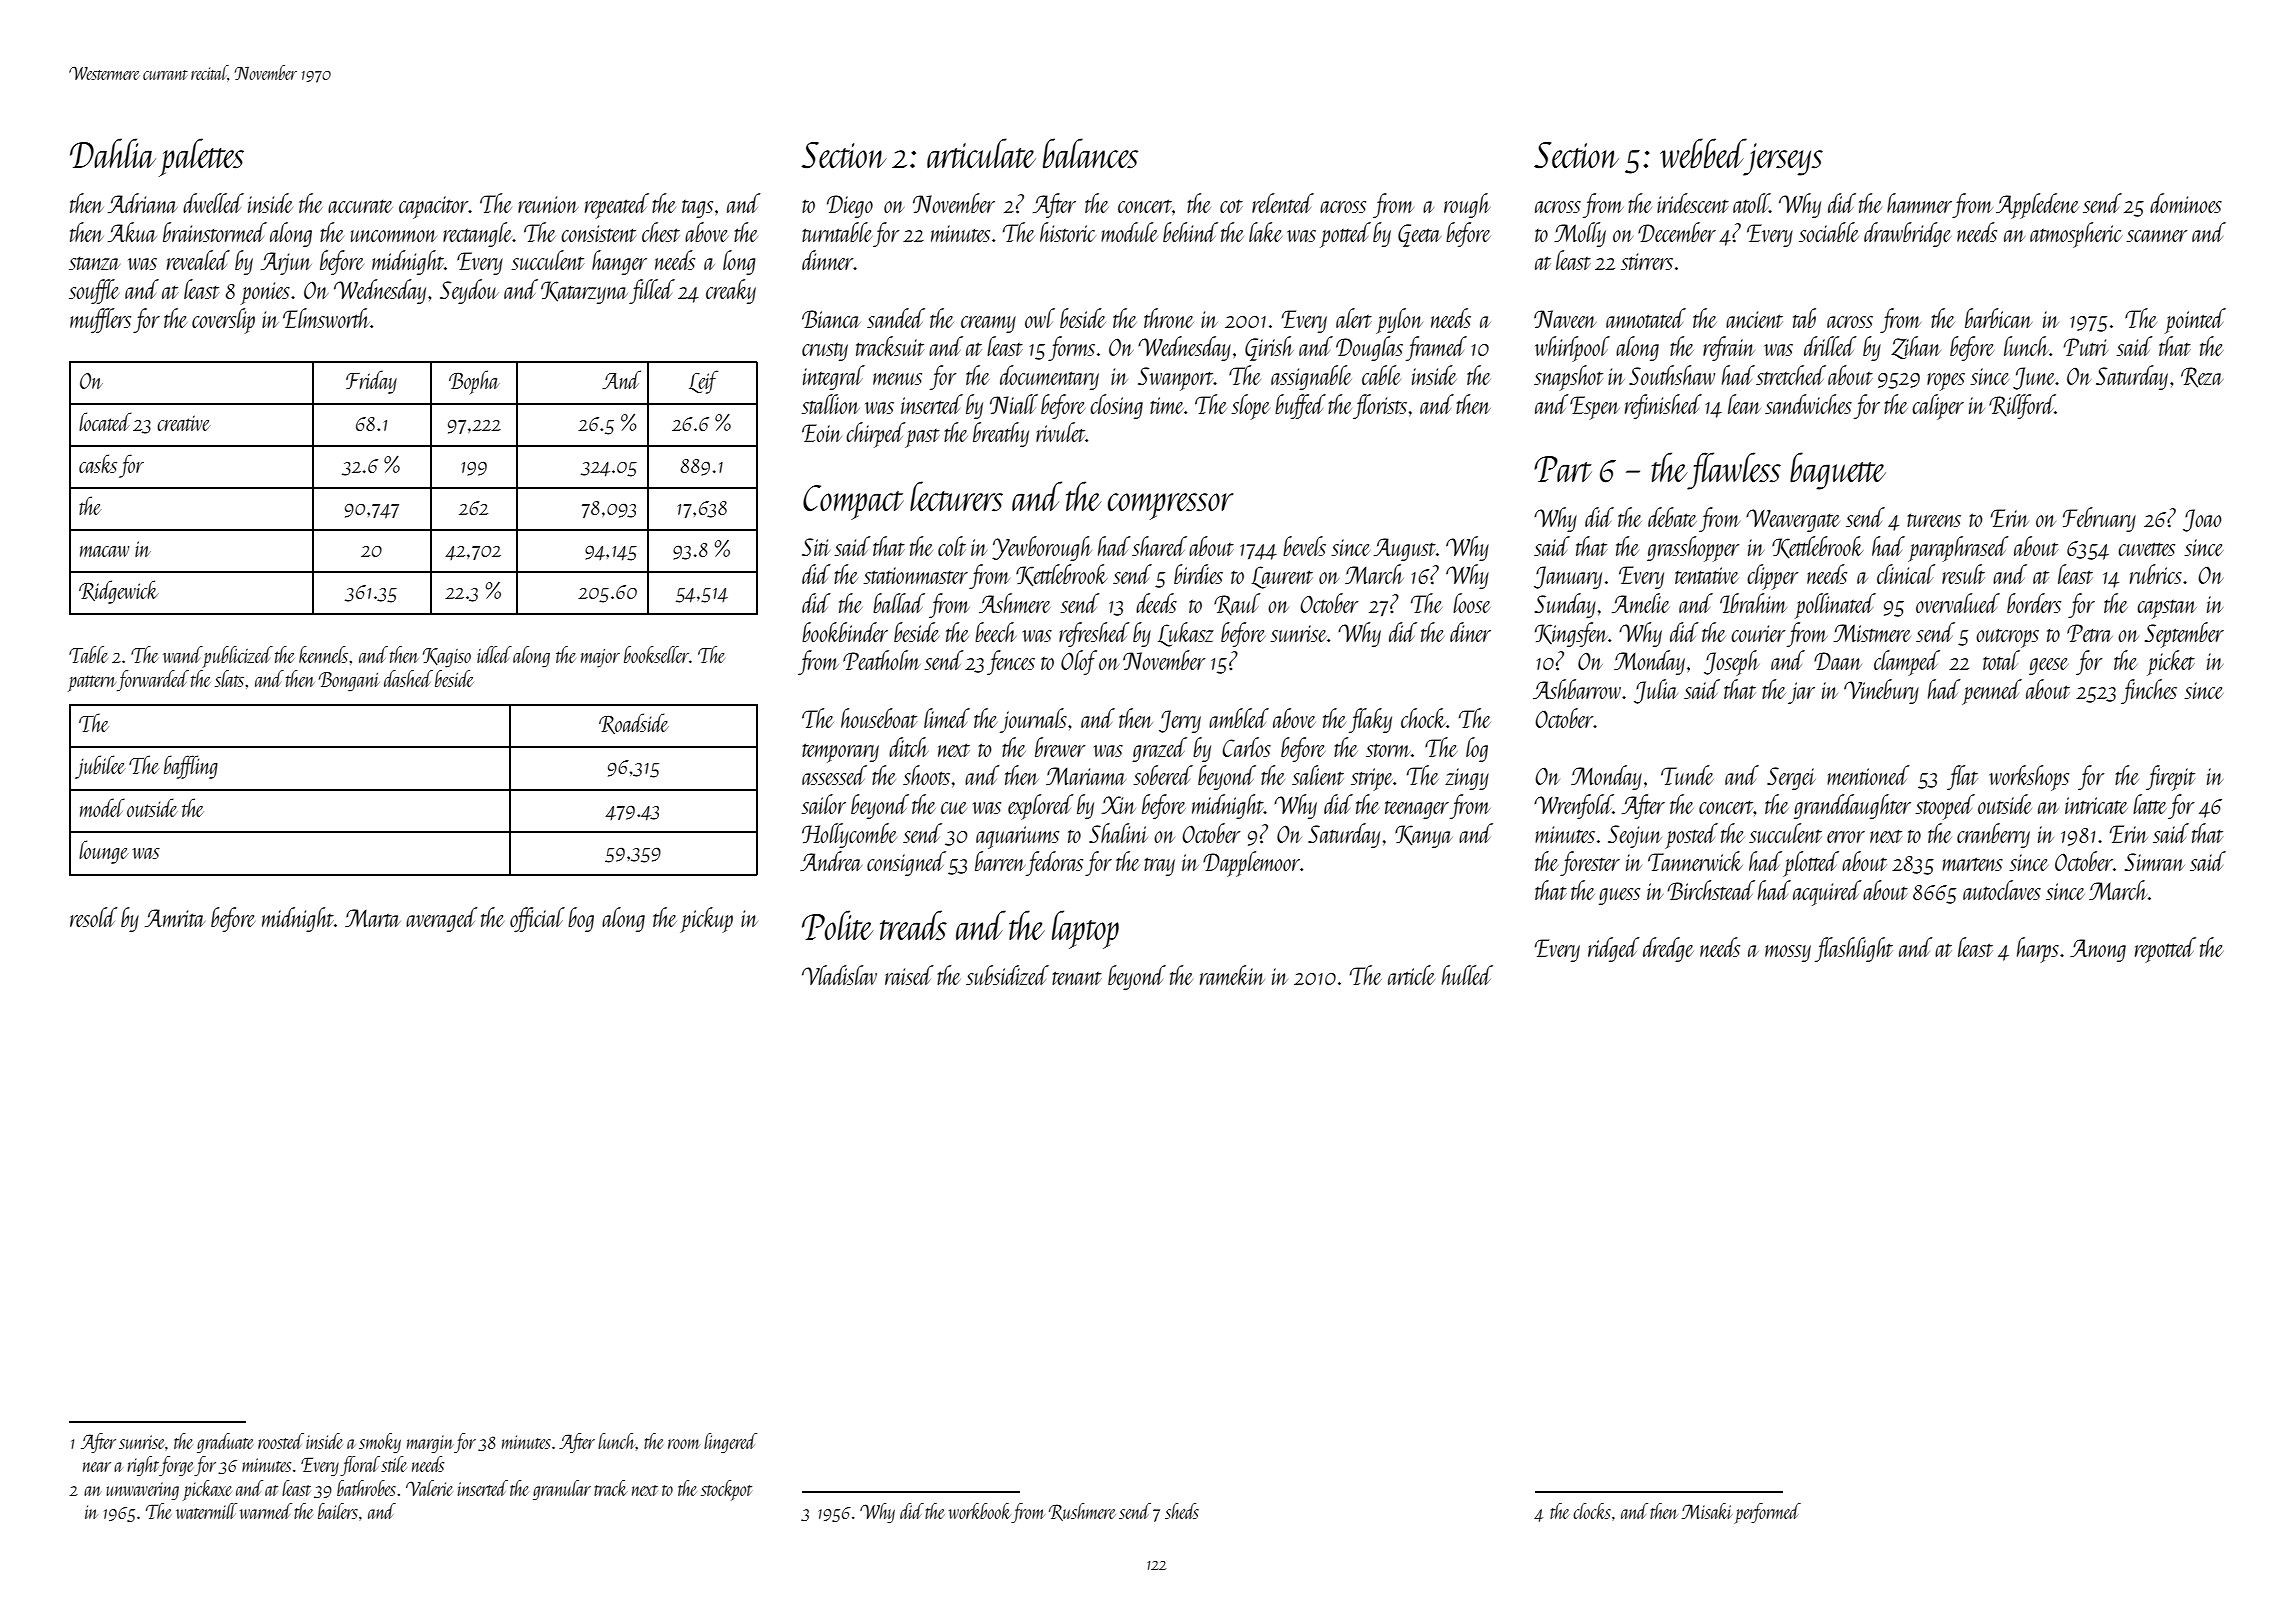 The width and height of the document is (2292, 1620). What do you see at coordinates (1251, 864) in the document?
I see `Dapplemoor` at bounding box center [1251, 864].
